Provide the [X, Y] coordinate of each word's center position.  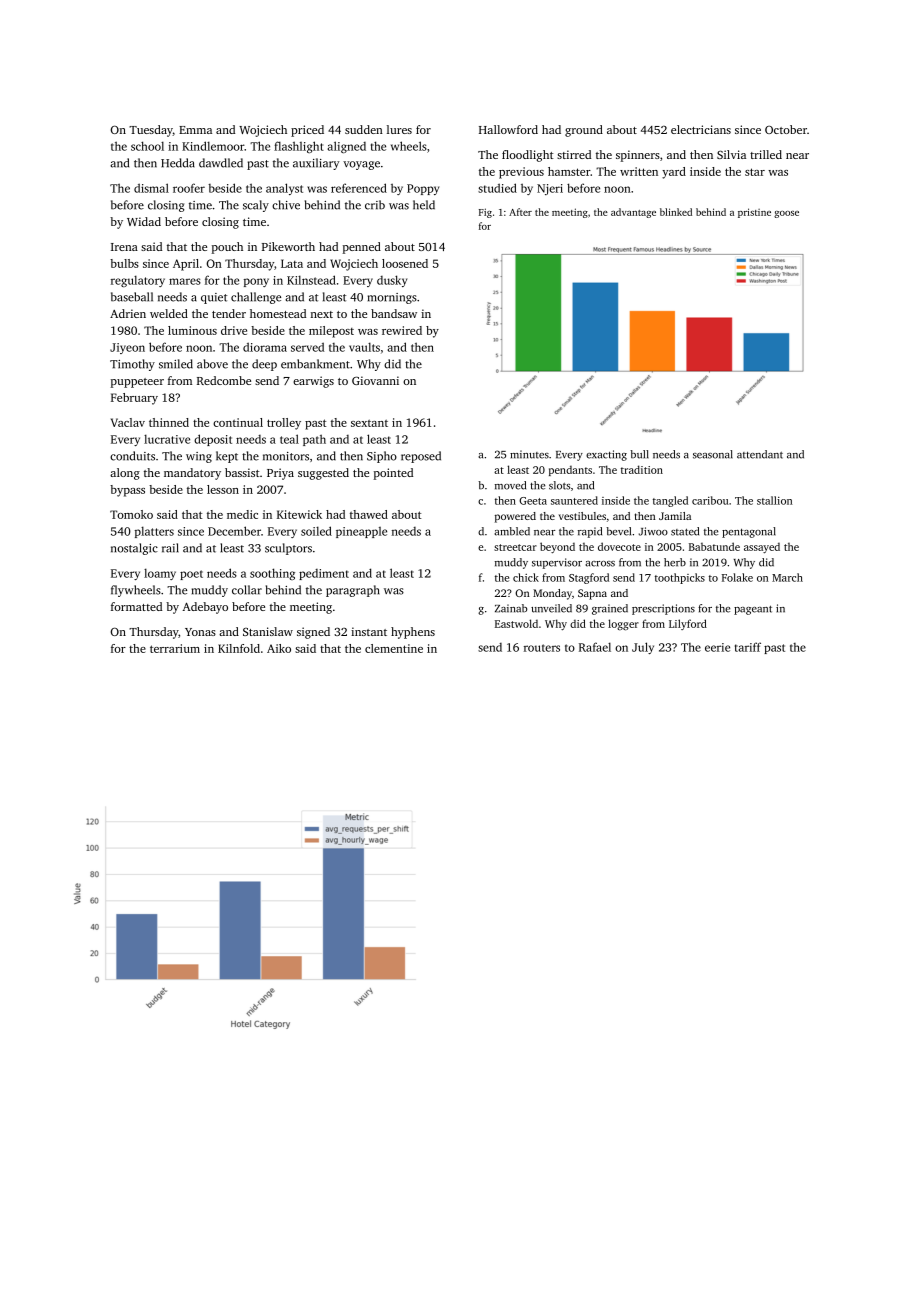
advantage [633, 213]
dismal [151, 188]
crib [375, 205]
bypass [127, 491]
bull [639, 454]
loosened [405, 263]
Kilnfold [239, 648]
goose [786, 214]
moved [510, 485]
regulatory [138, 281]
